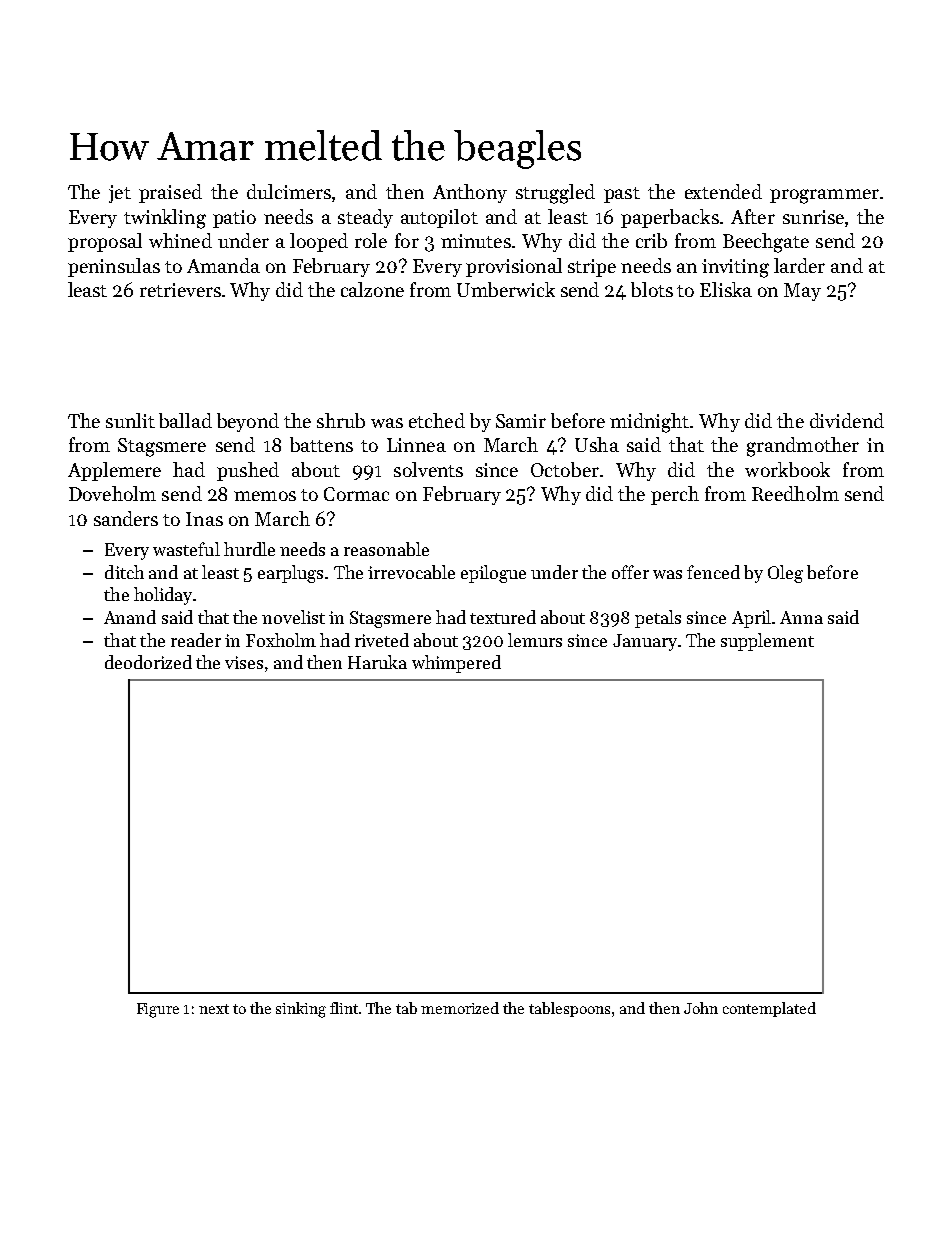 The image size is (952, 1233). What do you see at coordinates (769, 1009) in the document?
I see `contemplated` at bounding box center [769, 1009].
